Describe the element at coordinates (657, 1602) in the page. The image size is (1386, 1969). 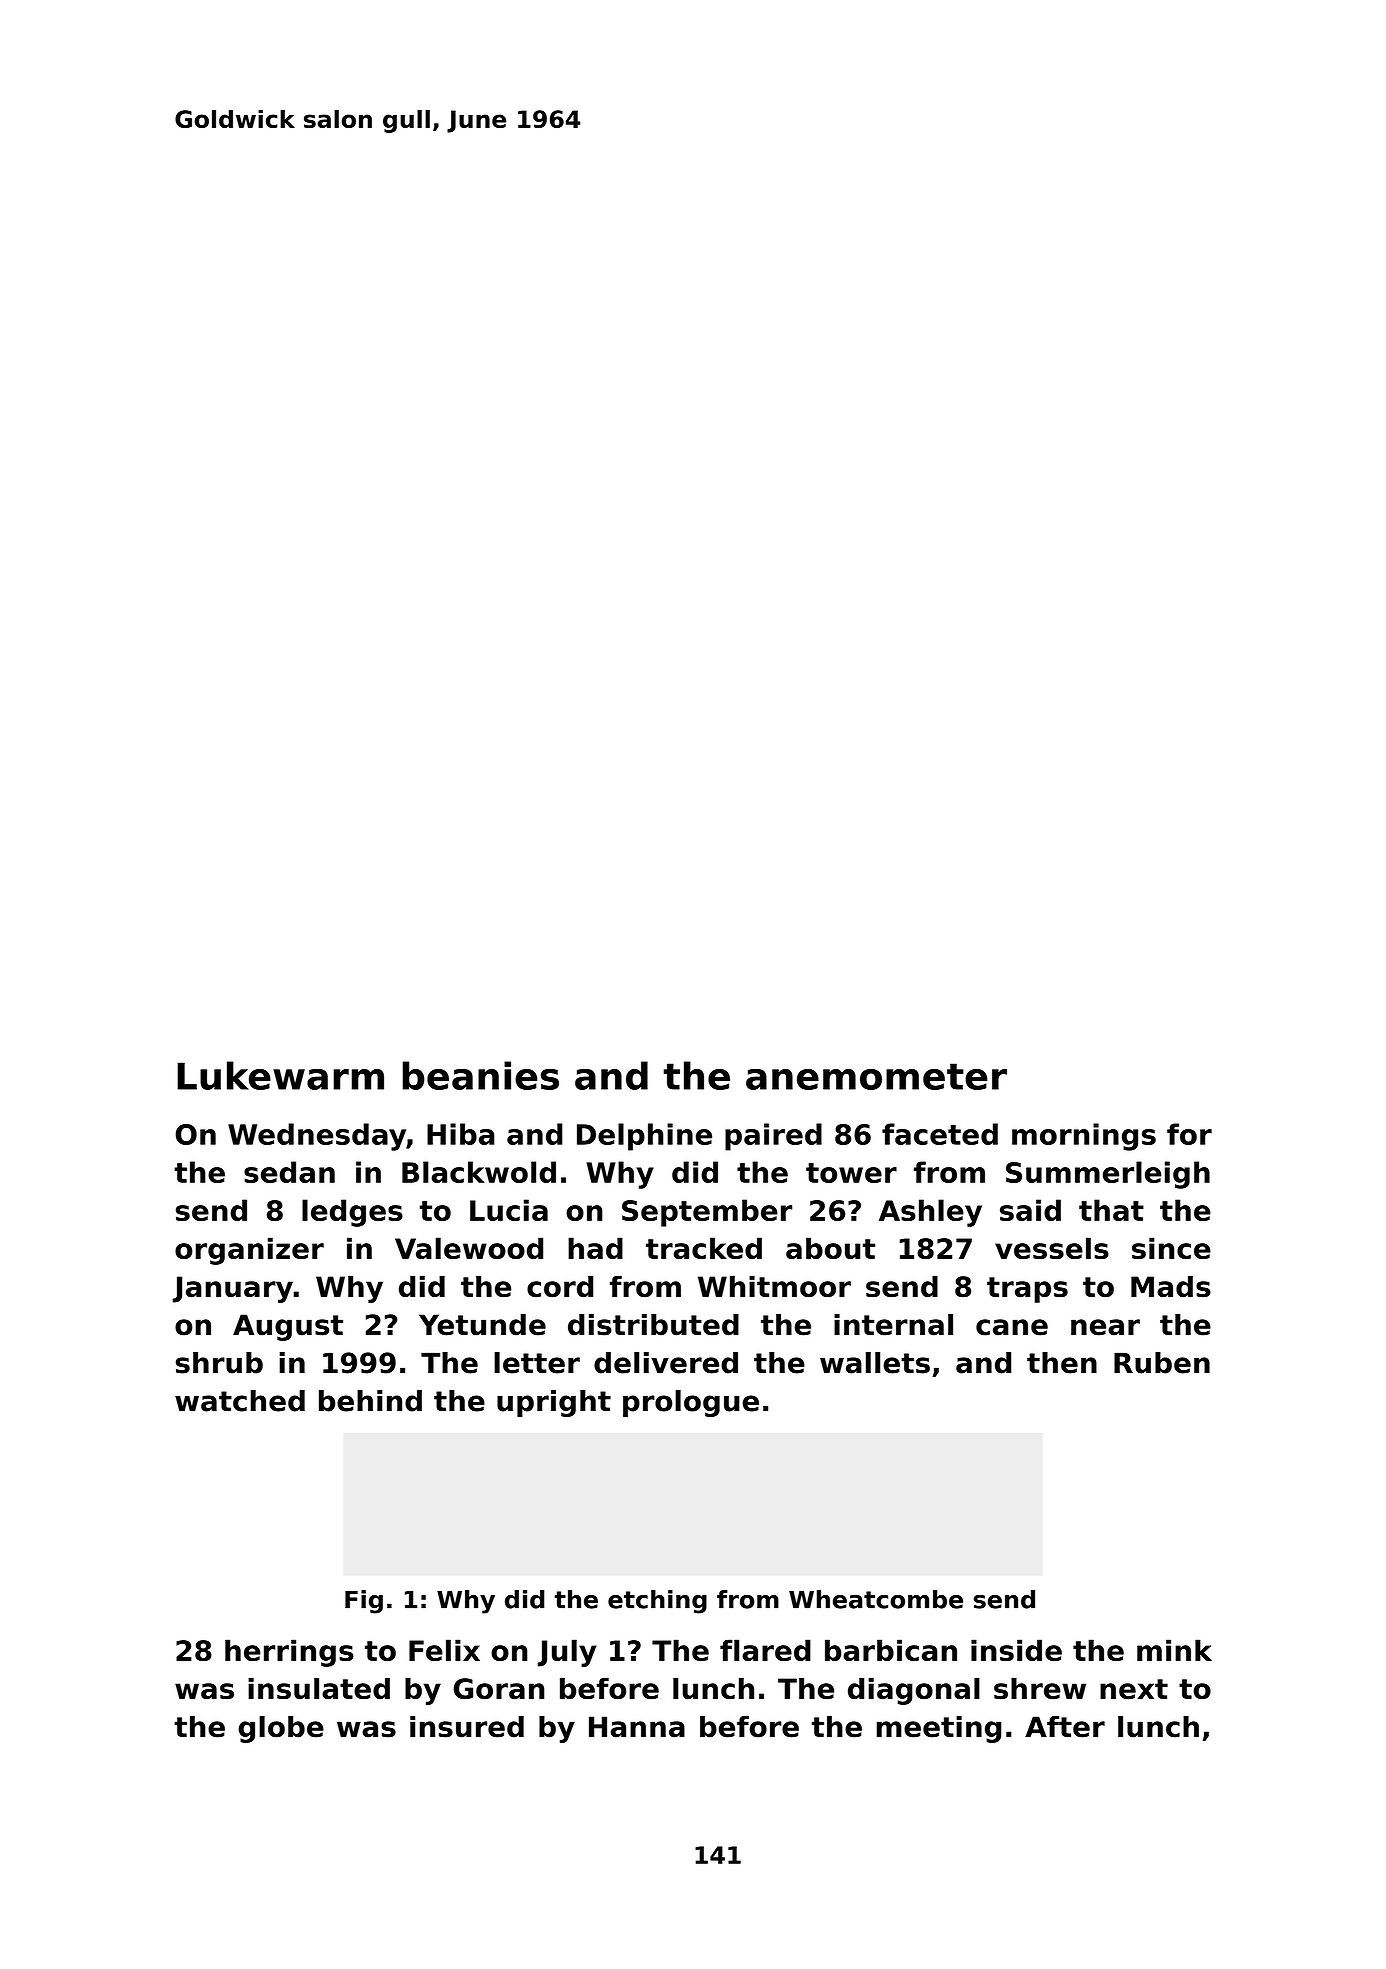
I see `etching` at that location.
